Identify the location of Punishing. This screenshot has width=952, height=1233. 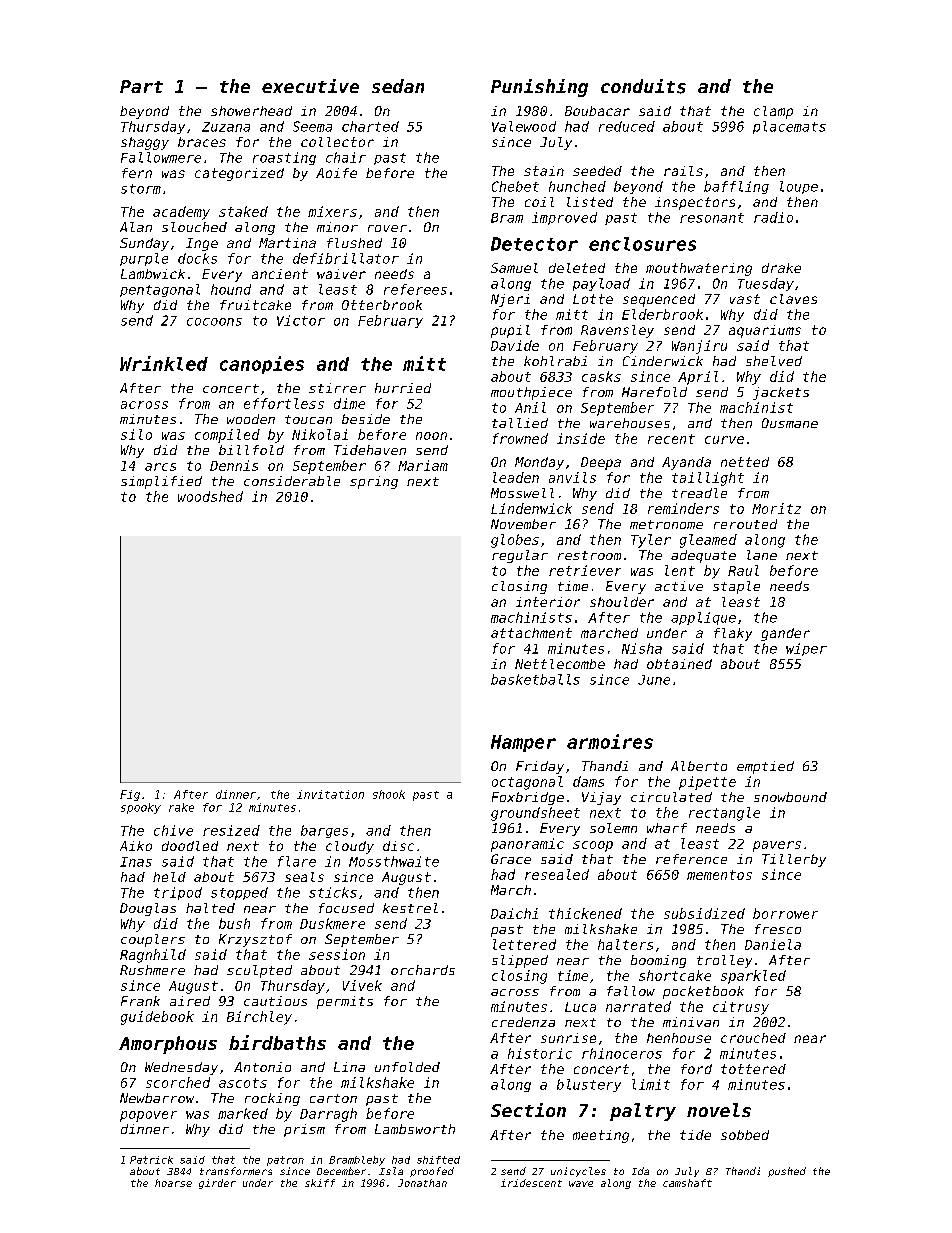
(539, 88).
